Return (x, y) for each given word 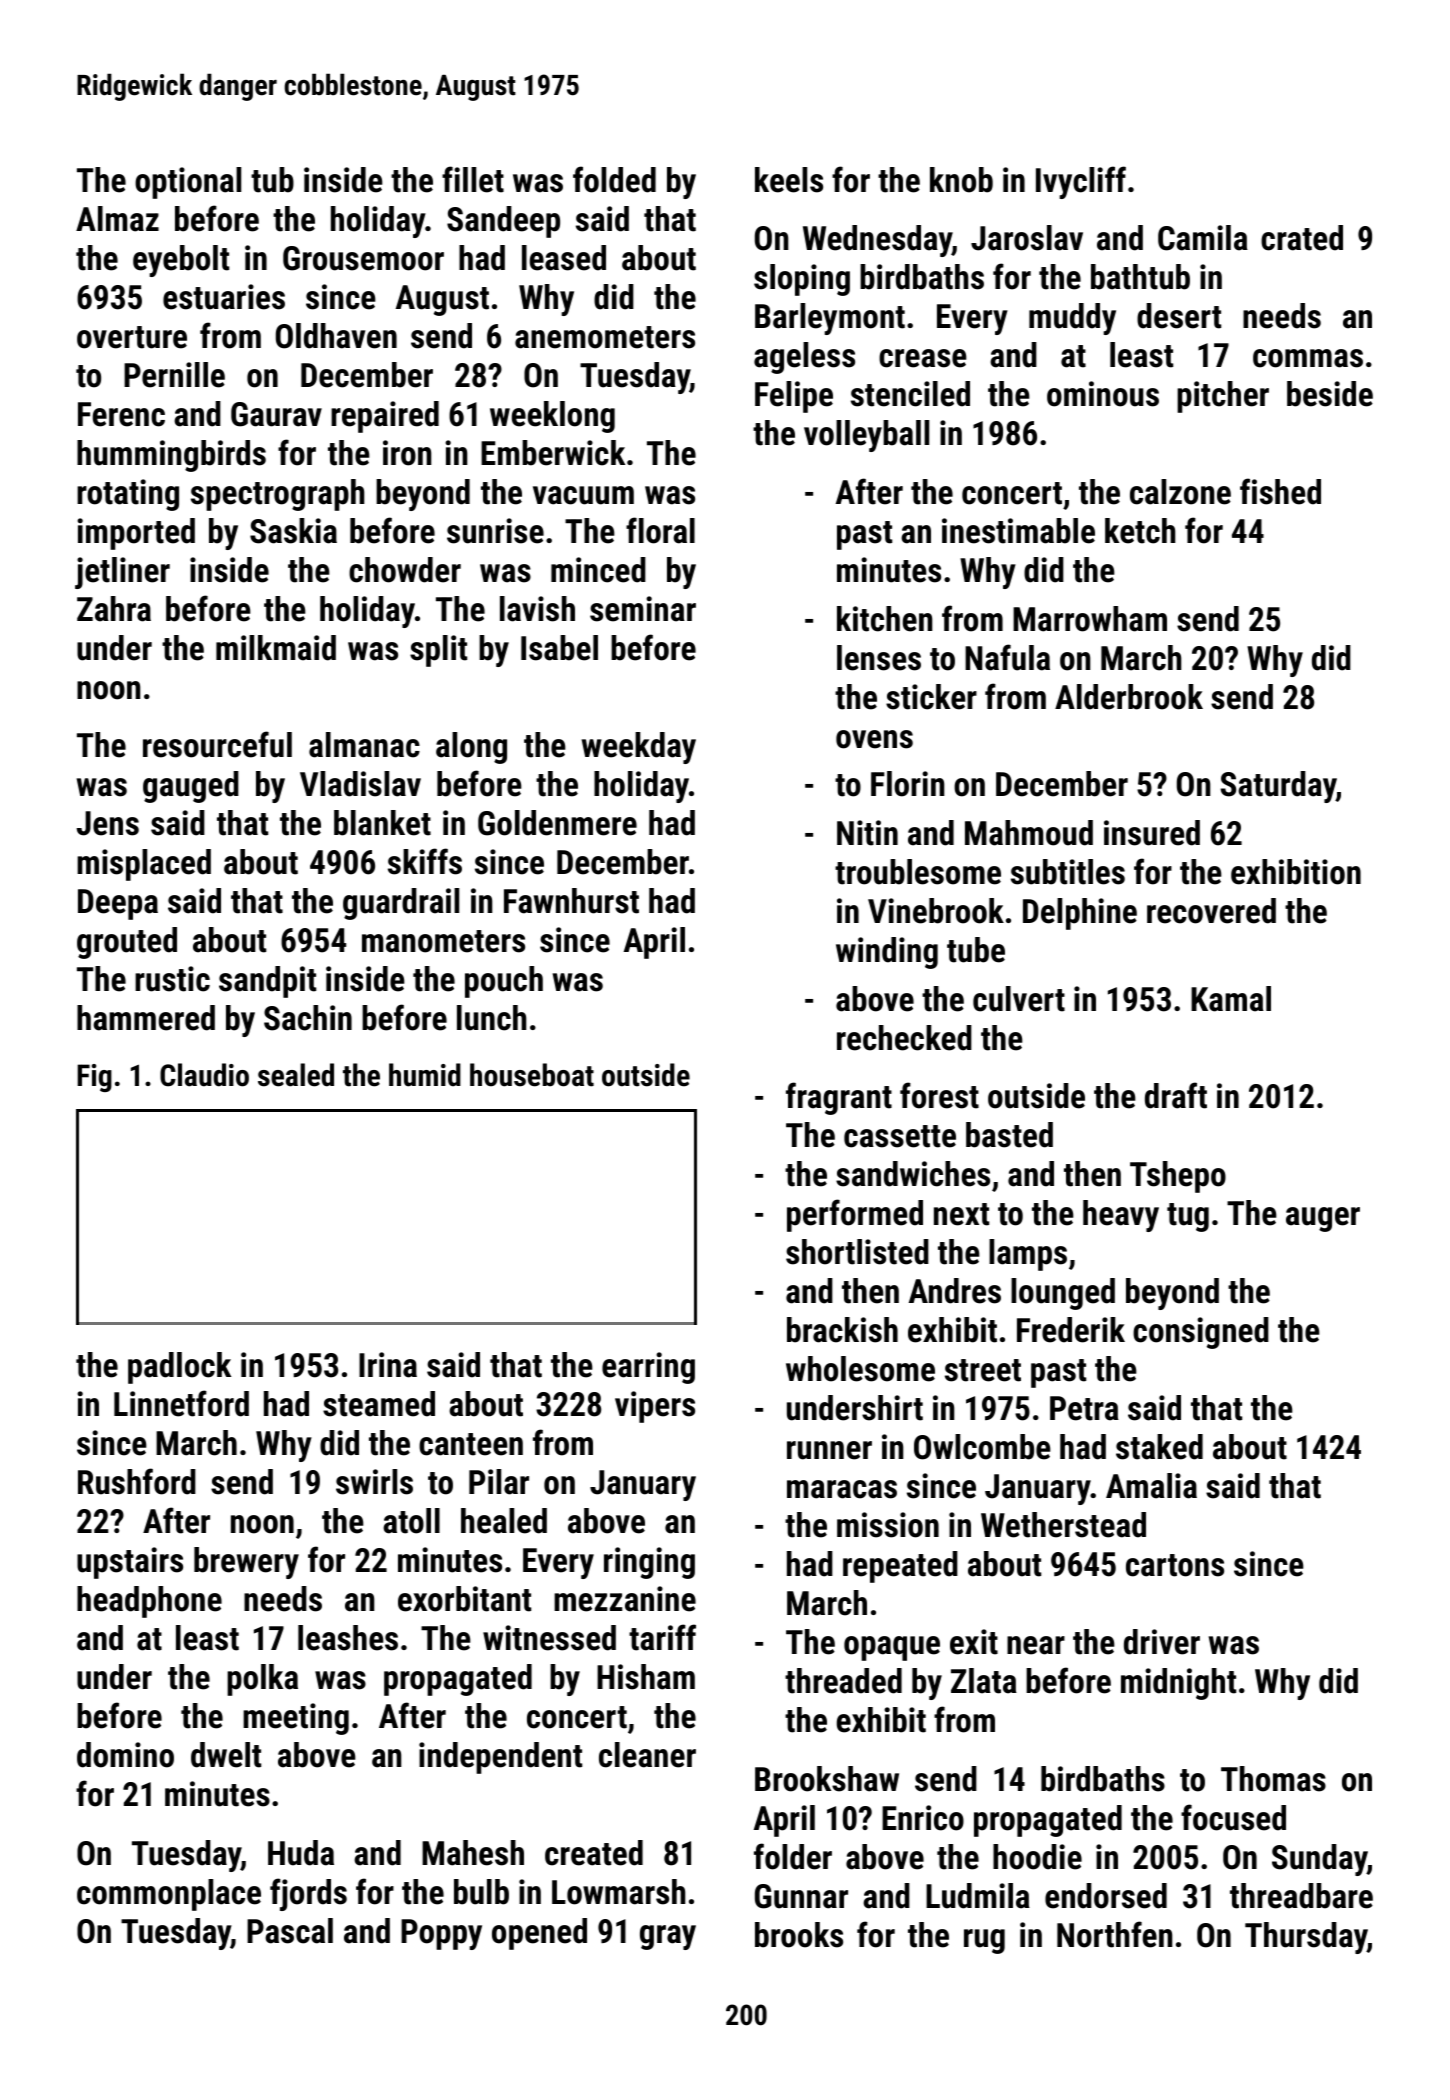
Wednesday (877, 241)
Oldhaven (336, 336)
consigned (1201, 1333)
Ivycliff (1081, 182)
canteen (471, 1444)
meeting (296, 1719)
